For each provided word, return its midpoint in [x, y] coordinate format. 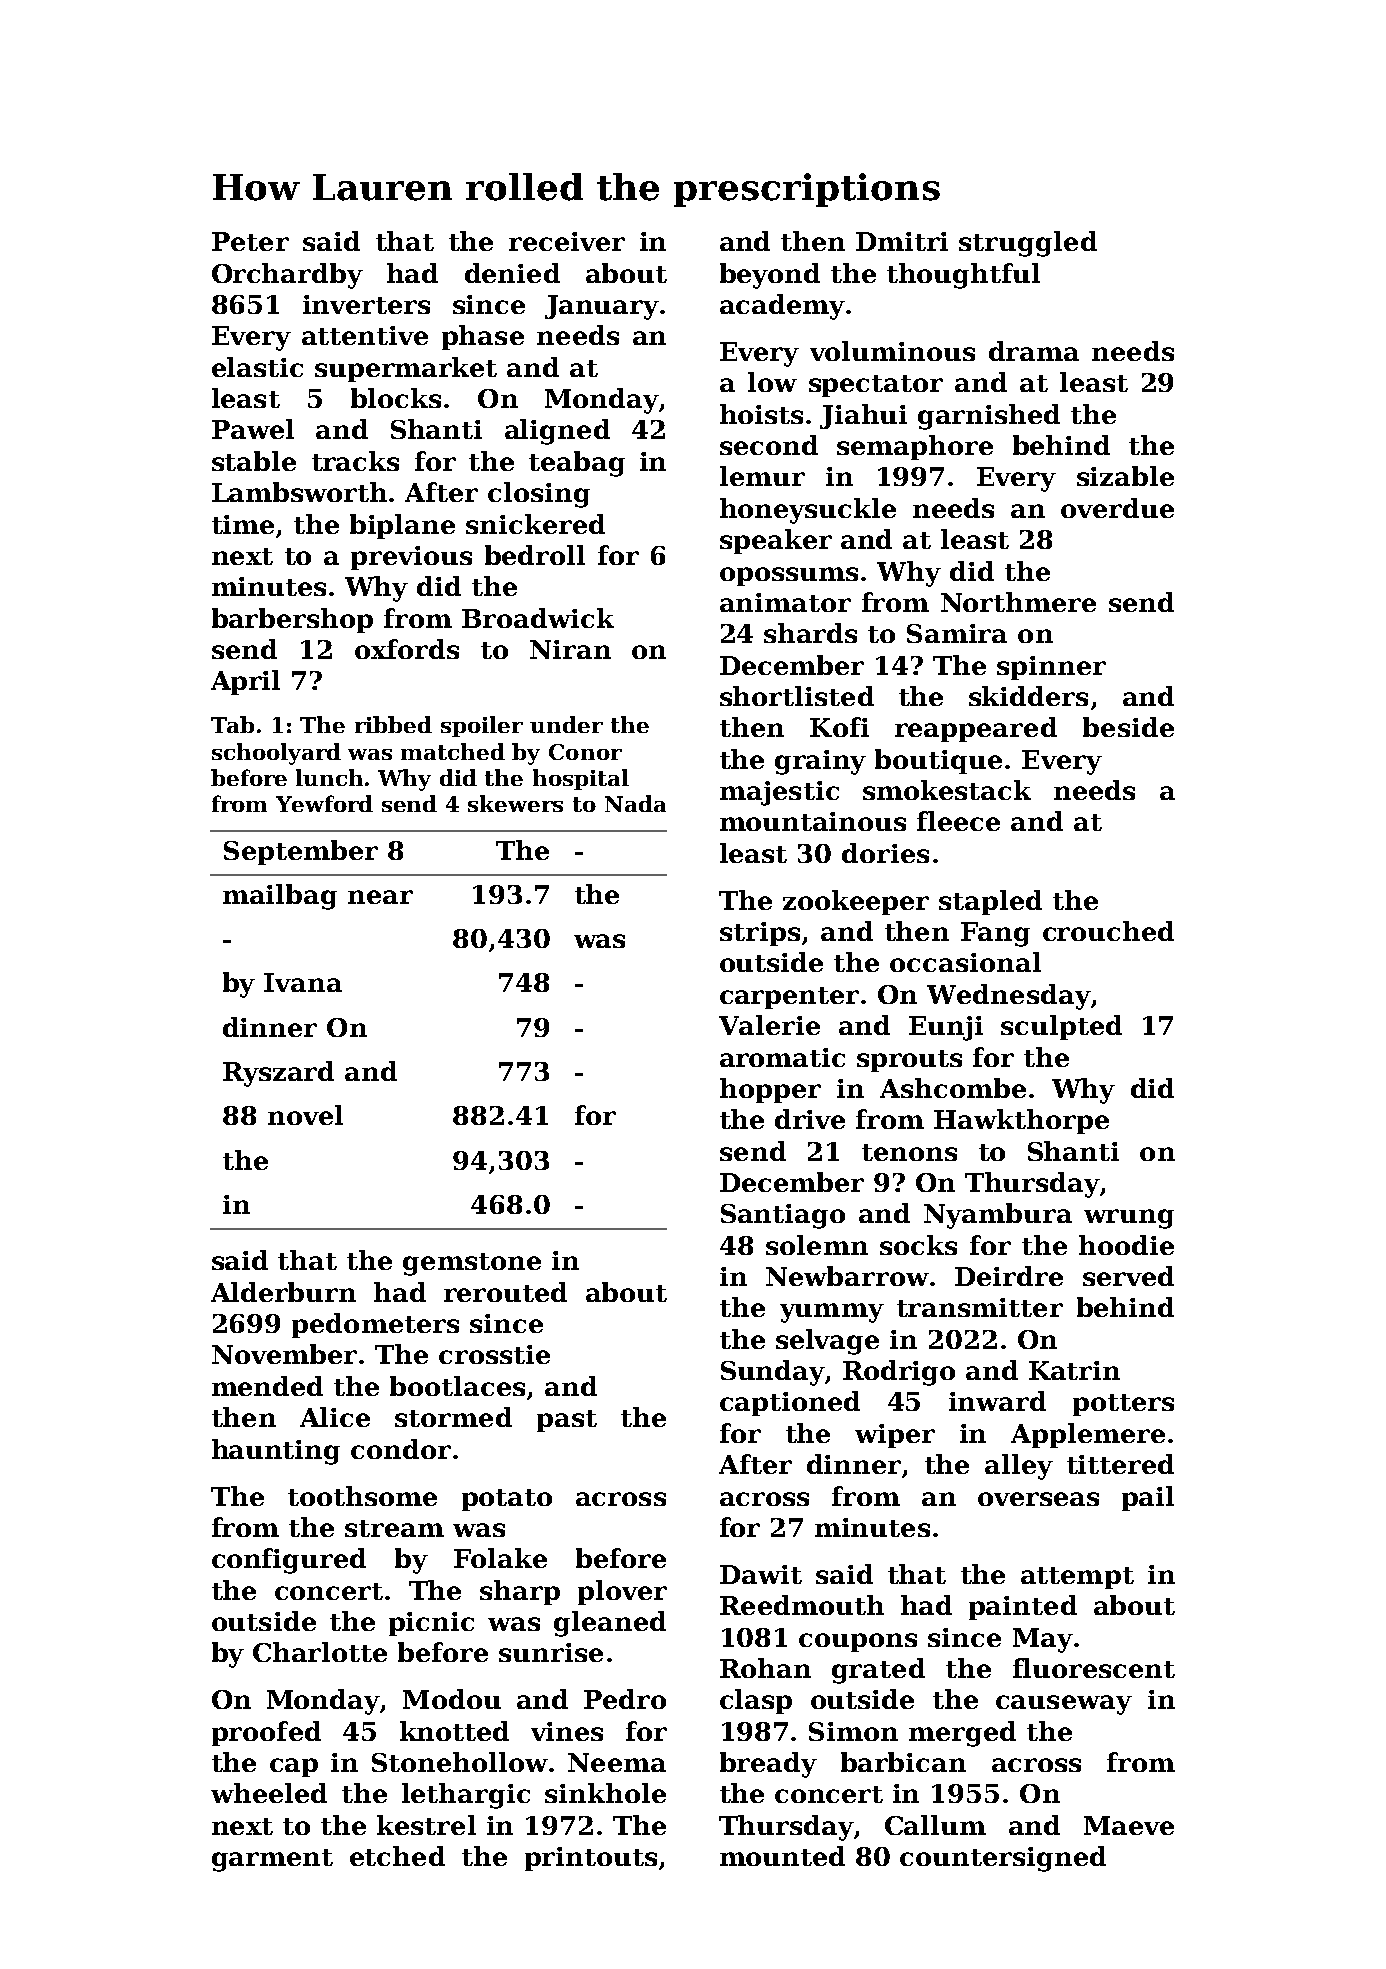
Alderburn [283, 1292]
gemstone [472, 1264]
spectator [876, 386]
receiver [567, 241]
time [243, 524]
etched [397, 1856]
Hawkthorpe [1021, 1121]
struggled [1028, 244]
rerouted [505, 1292]
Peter [250, 241]
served [1128, 1276]
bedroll [535, 555]
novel [305, 1115]
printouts [591, 1859]
